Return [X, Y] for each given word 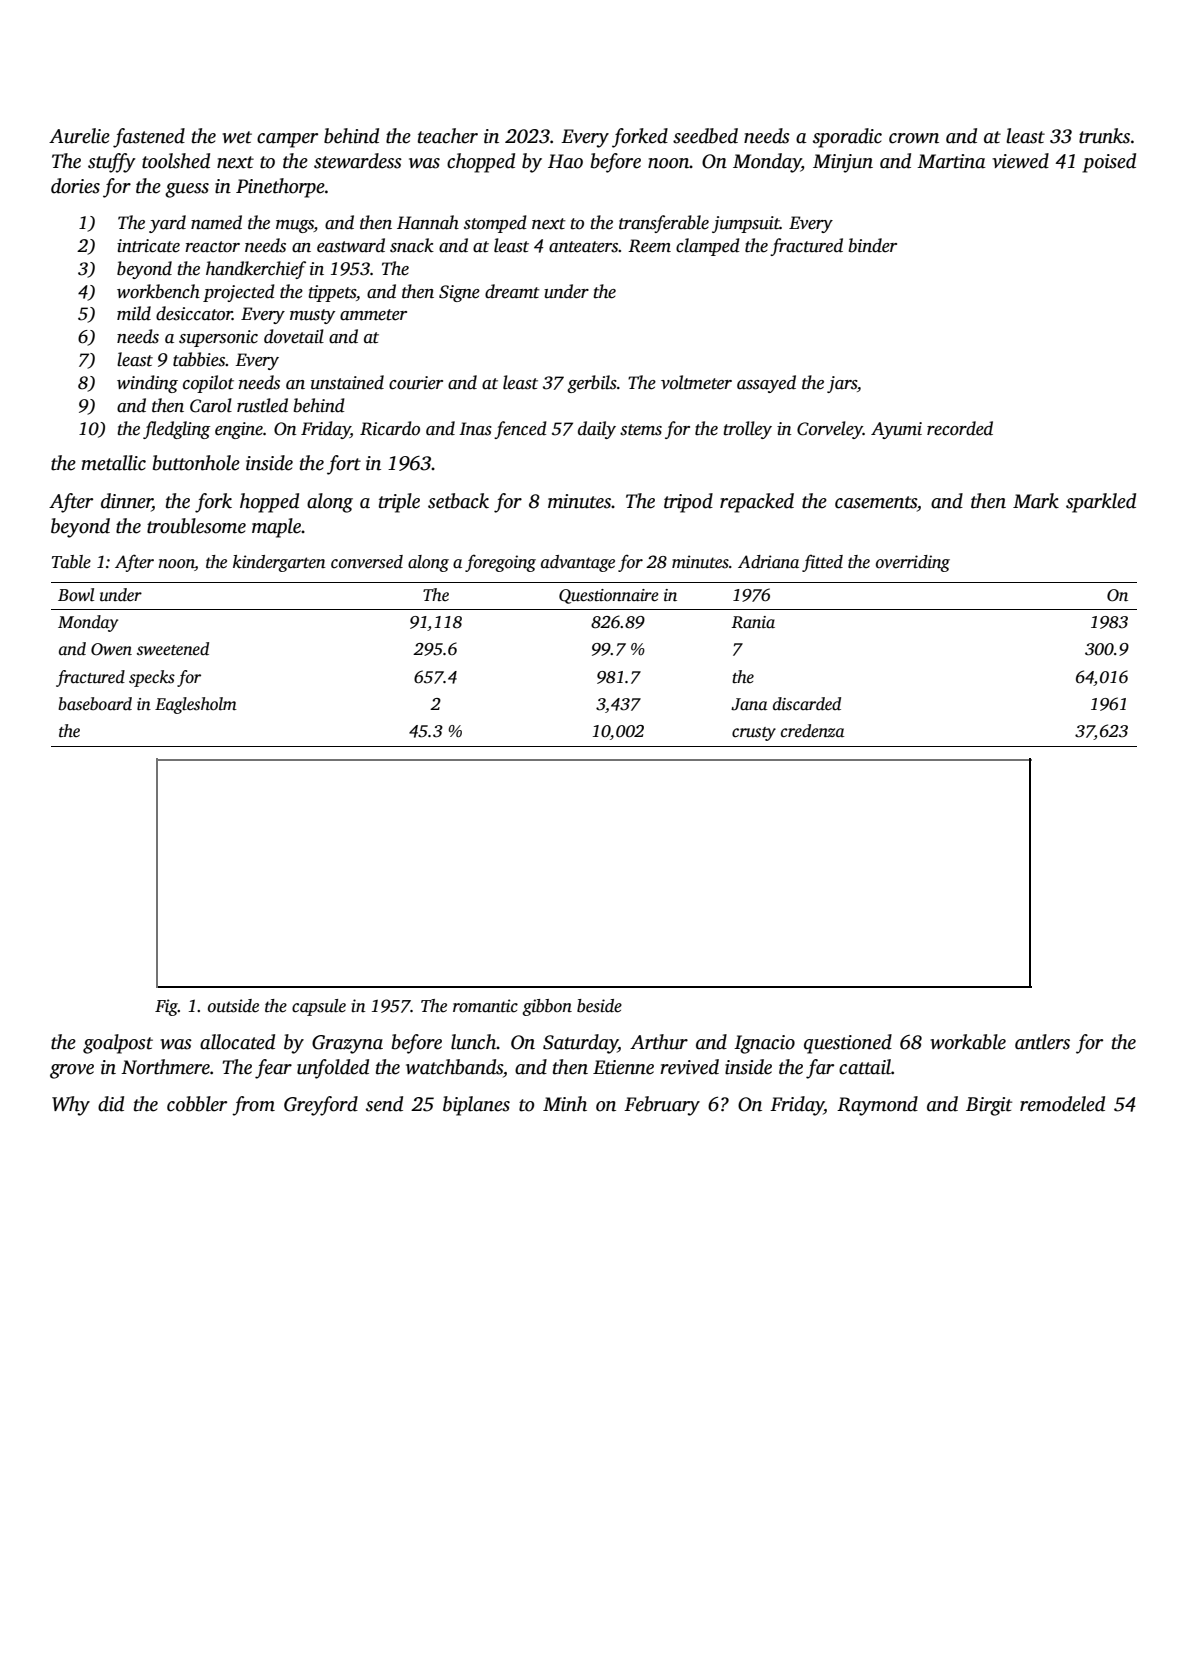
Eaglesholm [196, 705]
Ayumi [896, 430]
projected [239, 293]
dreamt [512, 291]
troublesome [196, 526]
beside [599, 1006]
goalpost [118, 1044]
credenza [812, 731]
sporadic [847, 138]
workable [968, 1042]
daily [597, 430]
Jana [749, 704]
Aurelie [79, 136]
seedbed [705, 136]
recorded [960, 428]
